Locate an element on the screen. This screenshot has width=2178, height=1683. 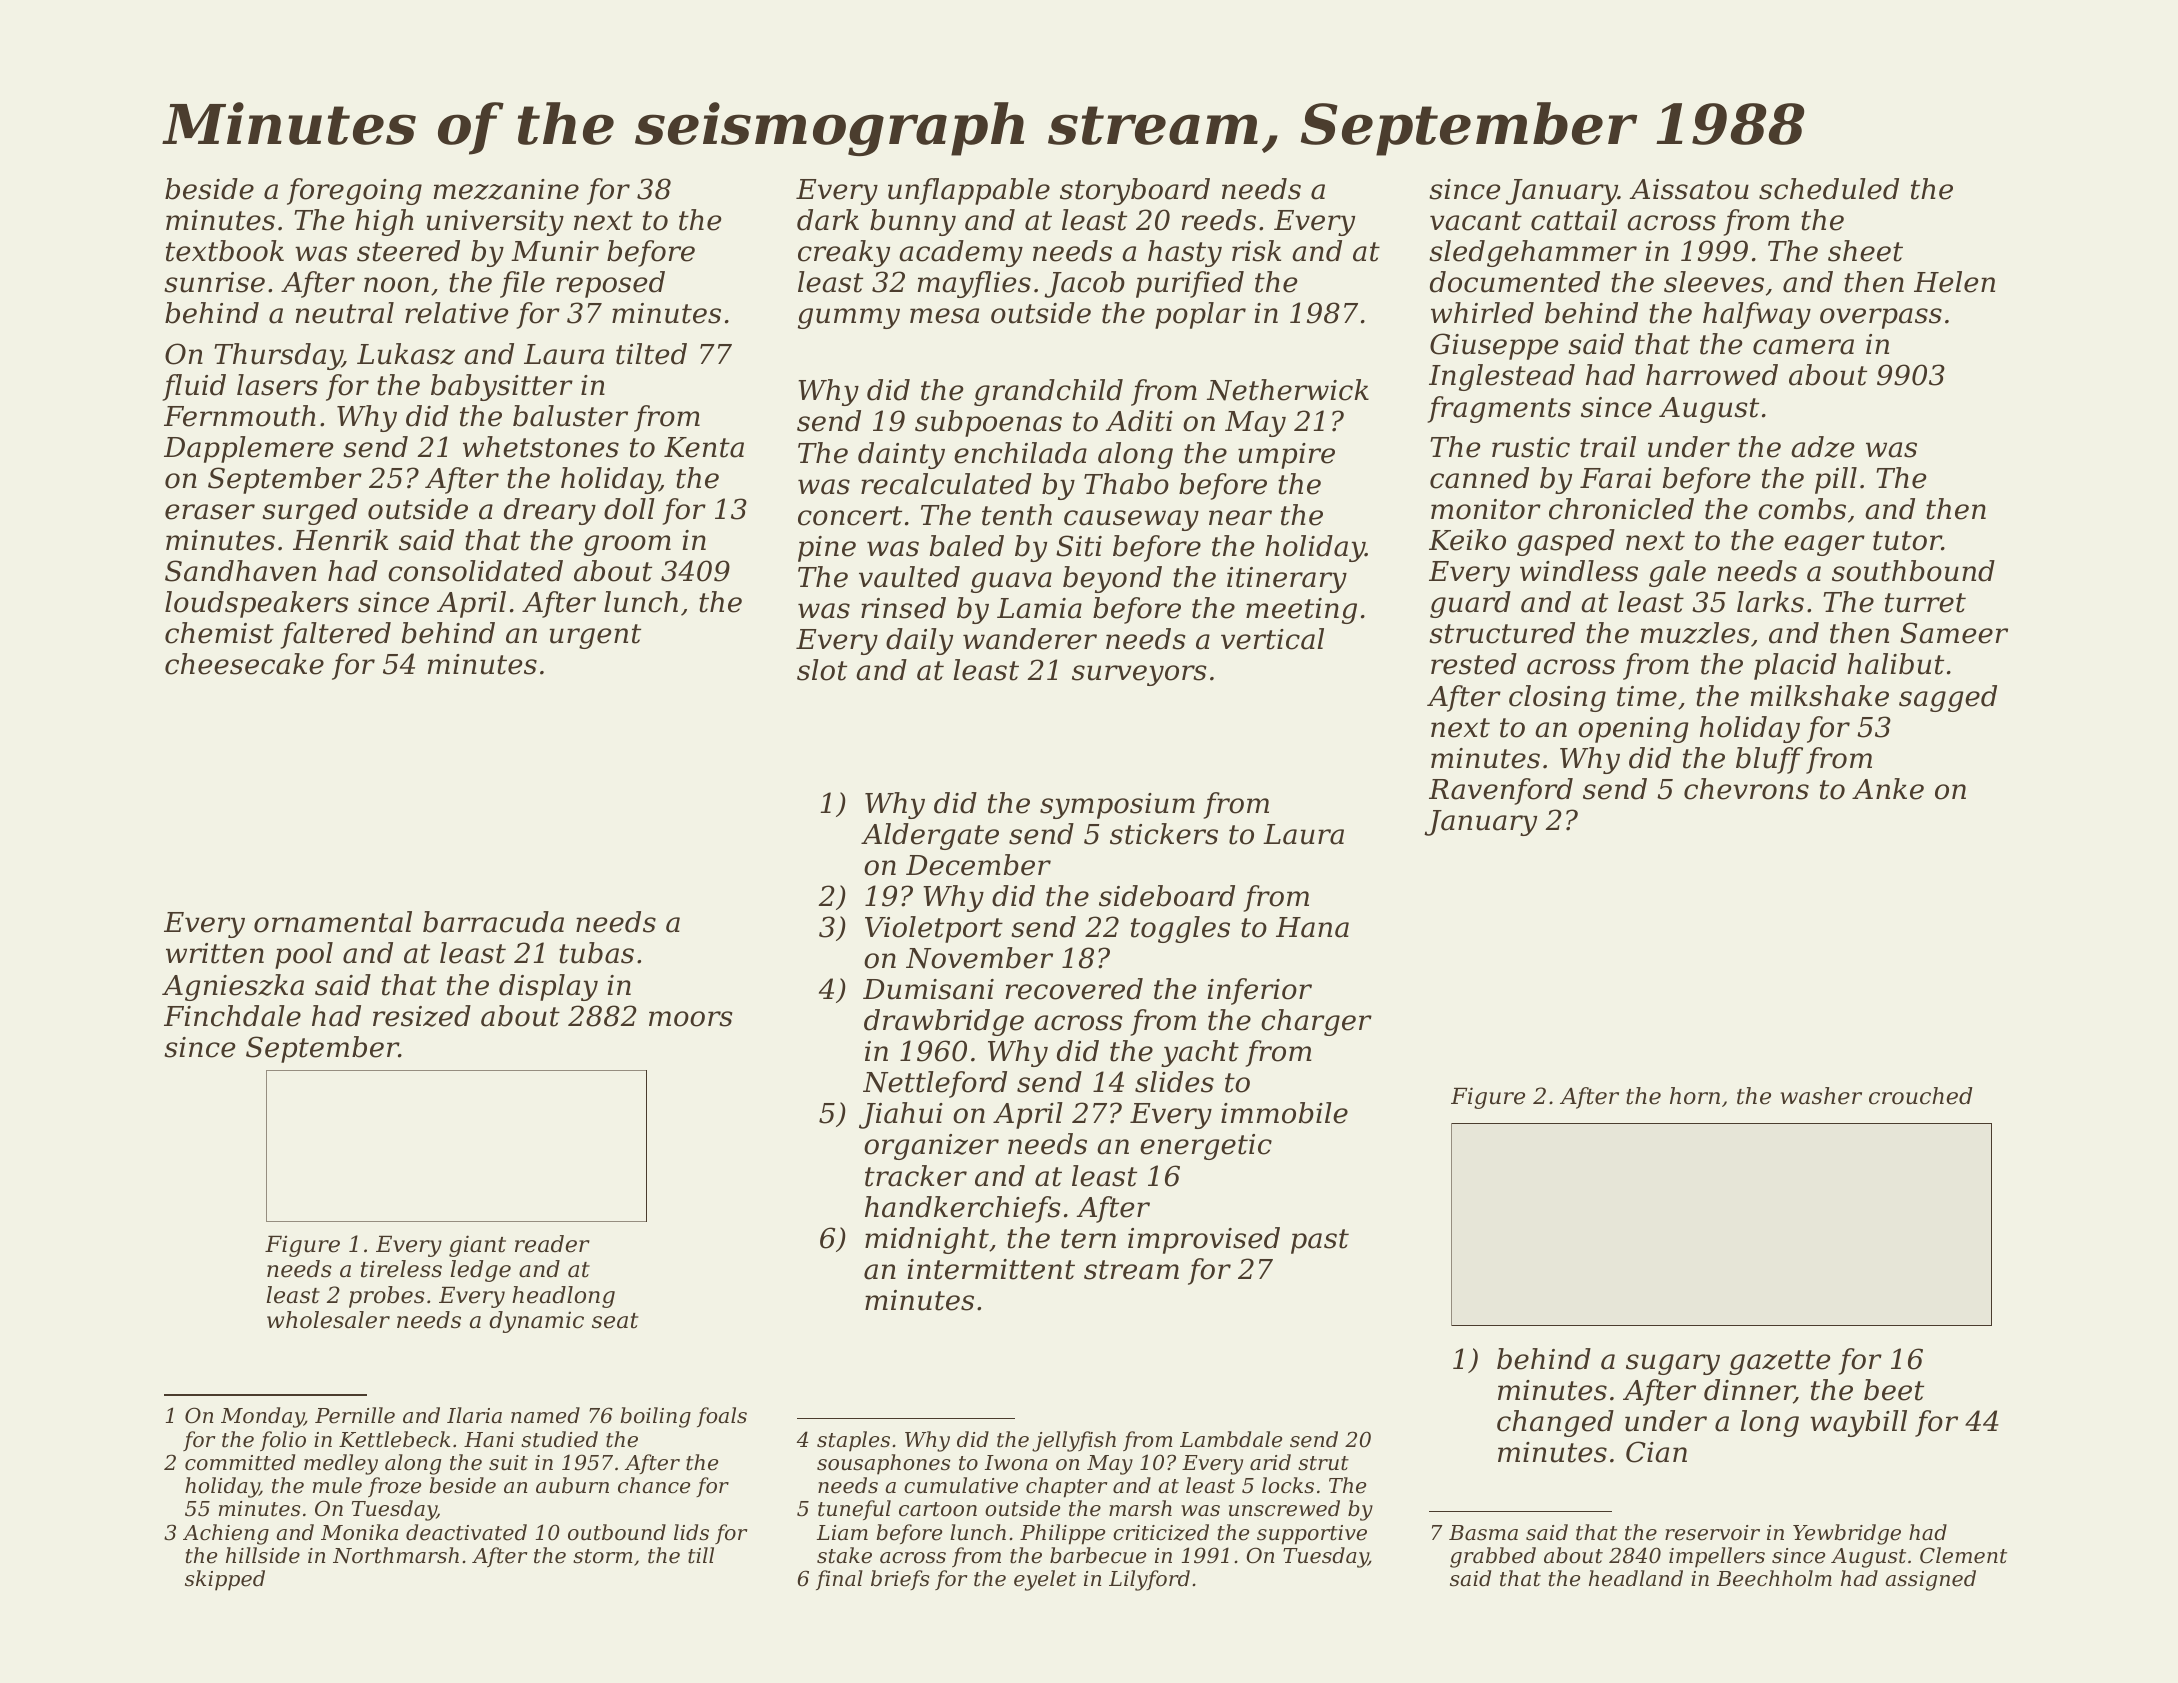
baled is located at coordinates (967, 546).
